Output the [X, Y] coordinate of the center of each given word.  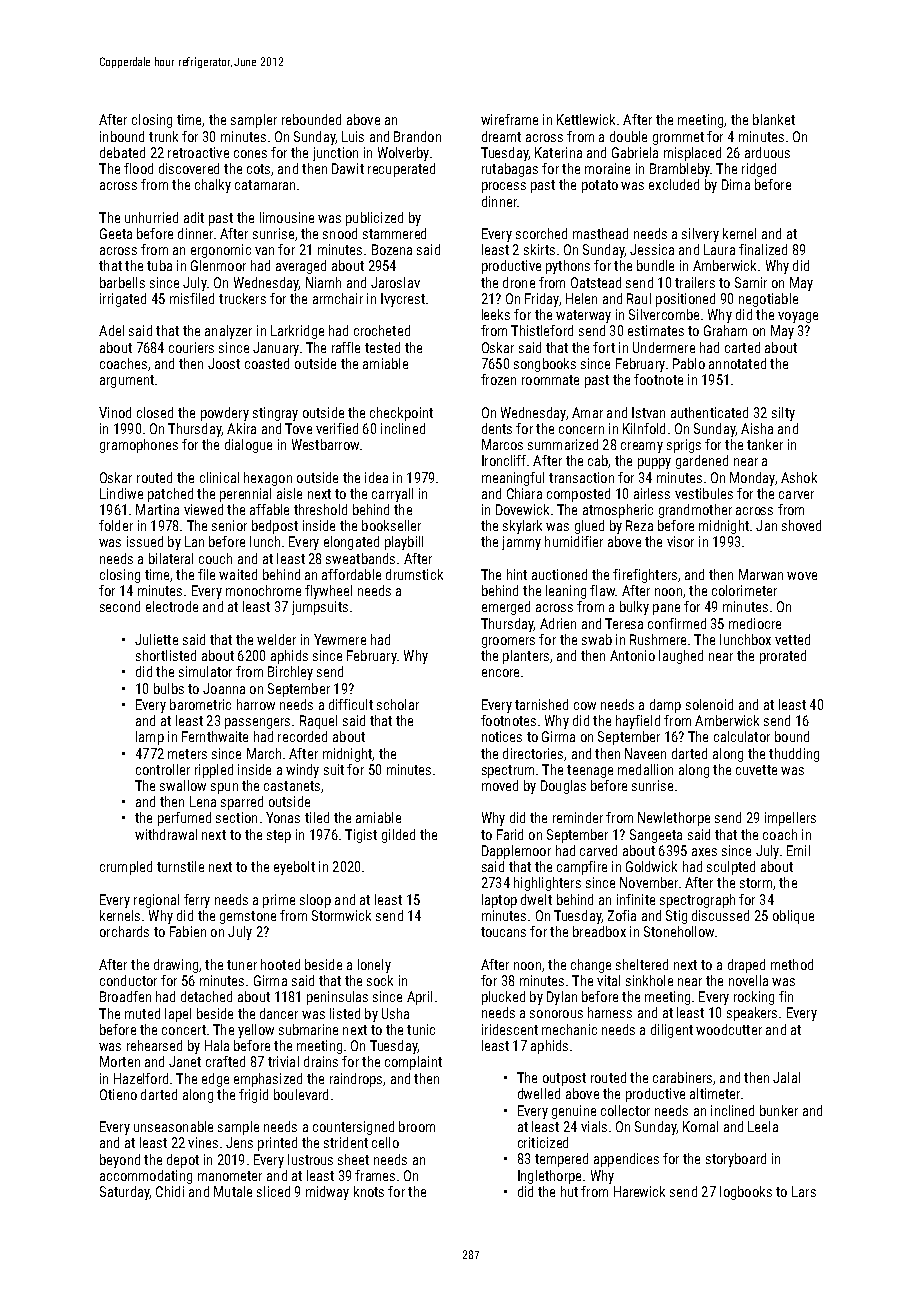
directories [533, 753]
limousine [287, 217]
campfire [582, 868]
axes [704, 852]
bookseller [391, 525]
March [264, 753]
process [504, 187]
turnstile [180, 866]
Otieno [118, 1094]
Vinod [115, 412]
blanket [774, 119]
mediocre [755, 623]
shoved [801, 525]
